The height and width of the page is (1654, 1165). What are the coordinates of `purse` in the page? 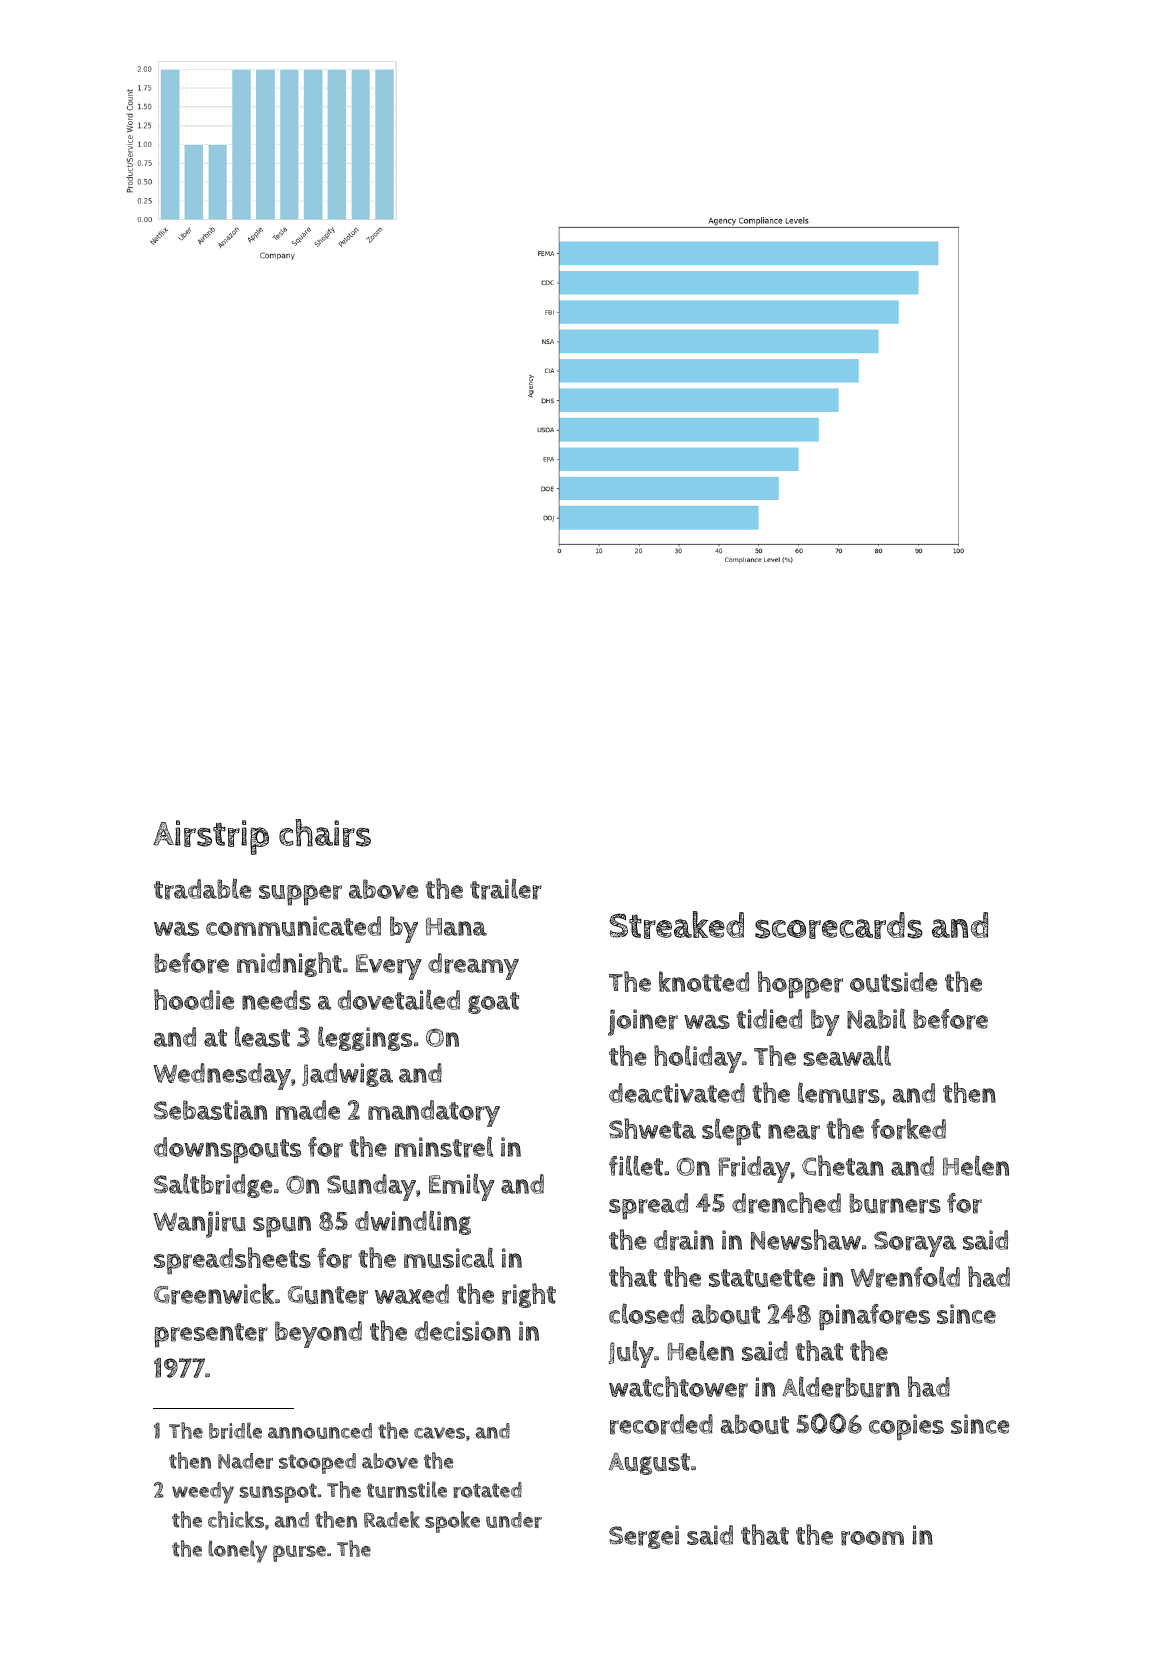 It's located at (299, 1553).
